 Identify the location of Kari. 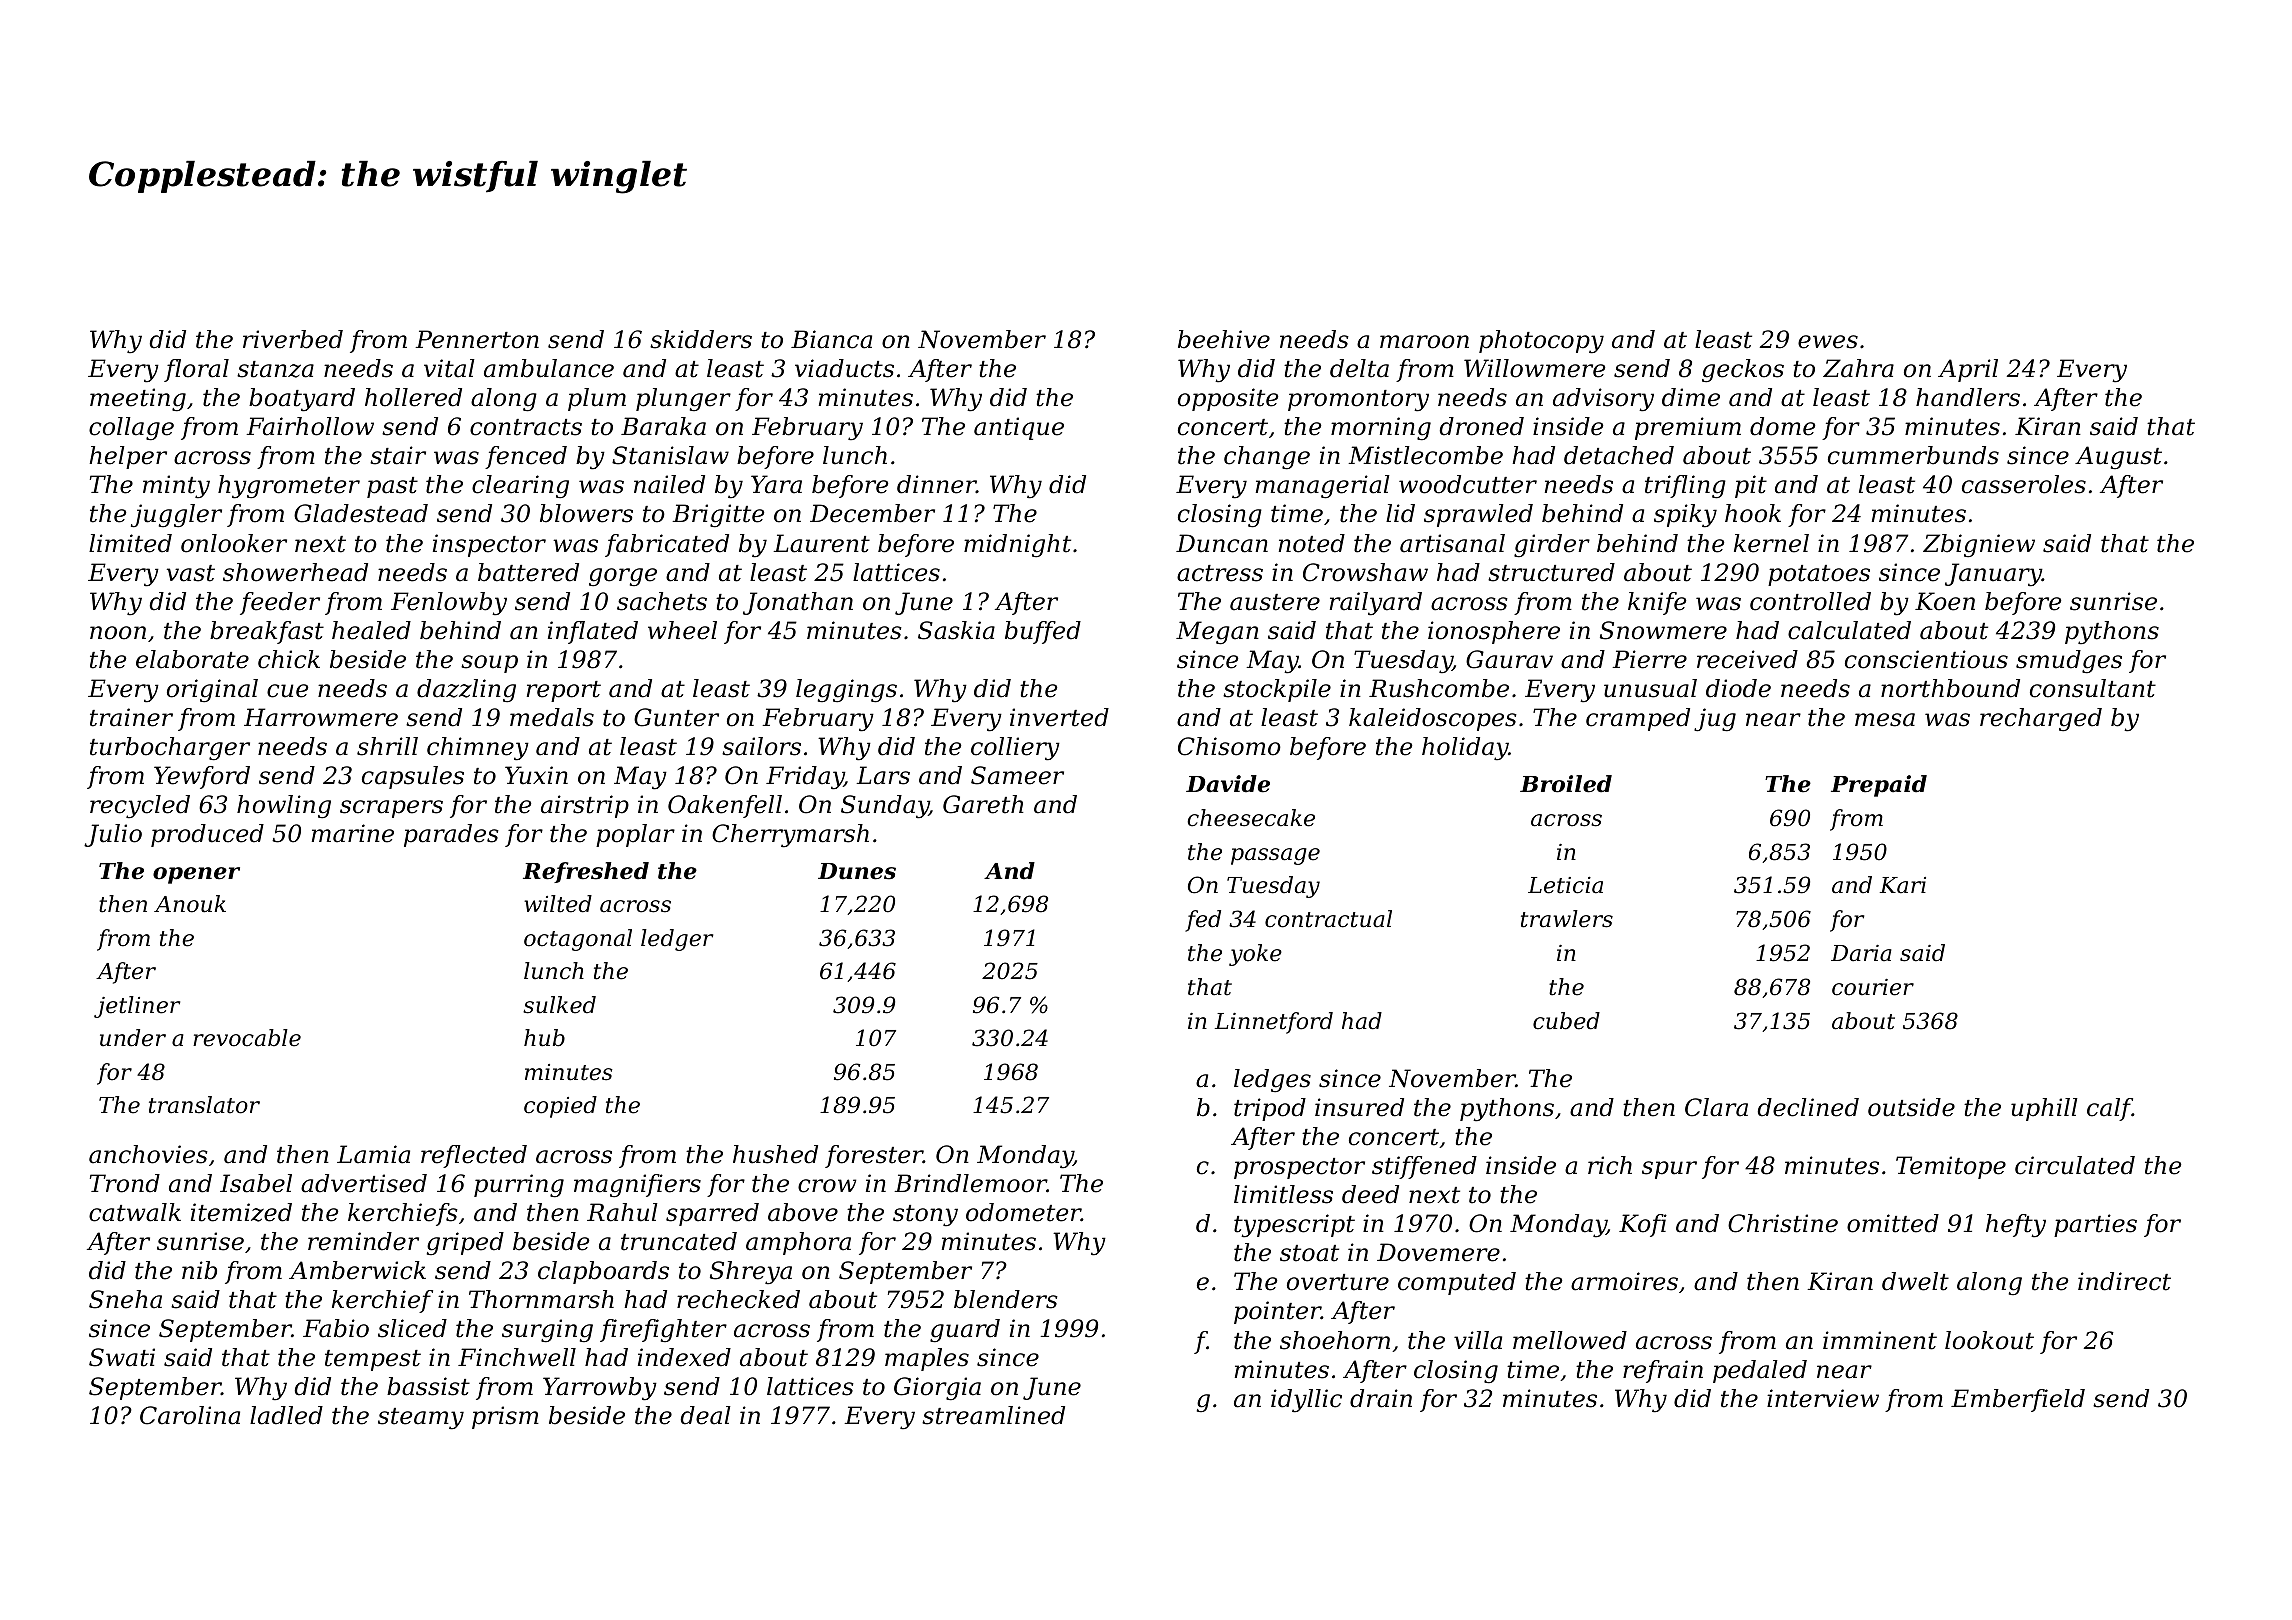
(1903, 885).
